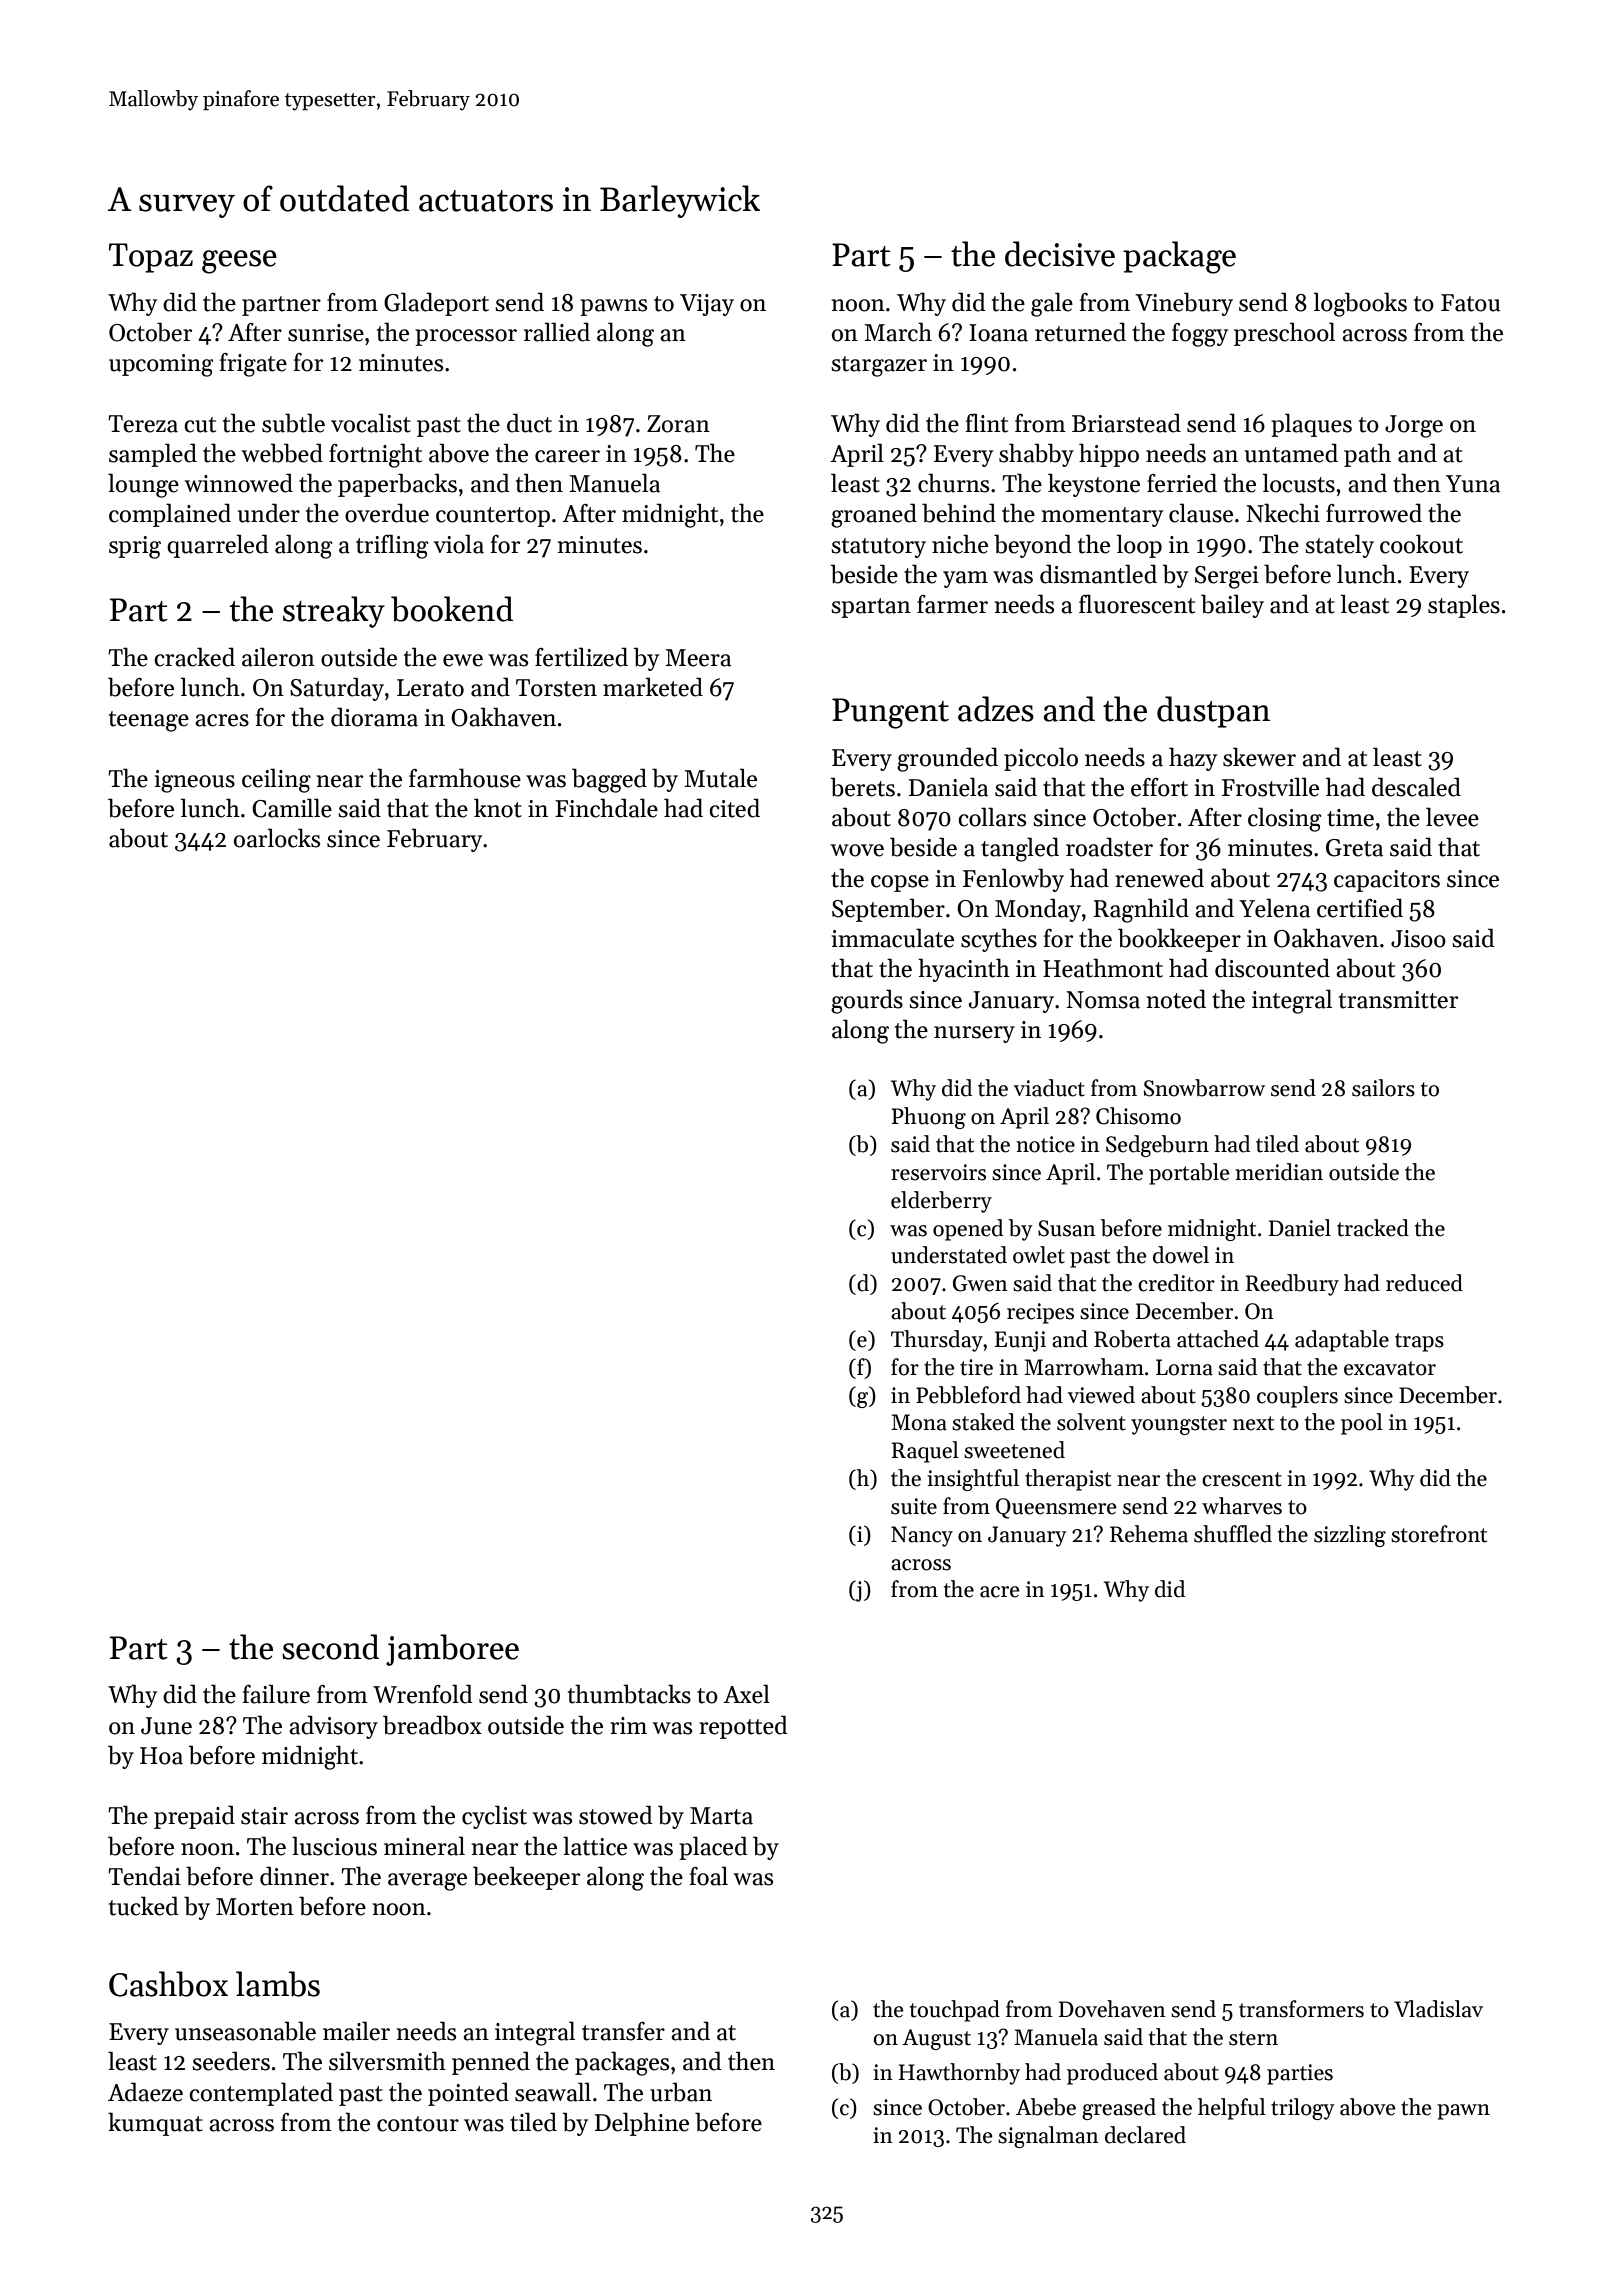 Image resolution: width=1620 pixels, height=2292 pixels. What do you see at coordinates (277, 838) in the document?
I see `oarlocks` at bounding box center [277, 838].
